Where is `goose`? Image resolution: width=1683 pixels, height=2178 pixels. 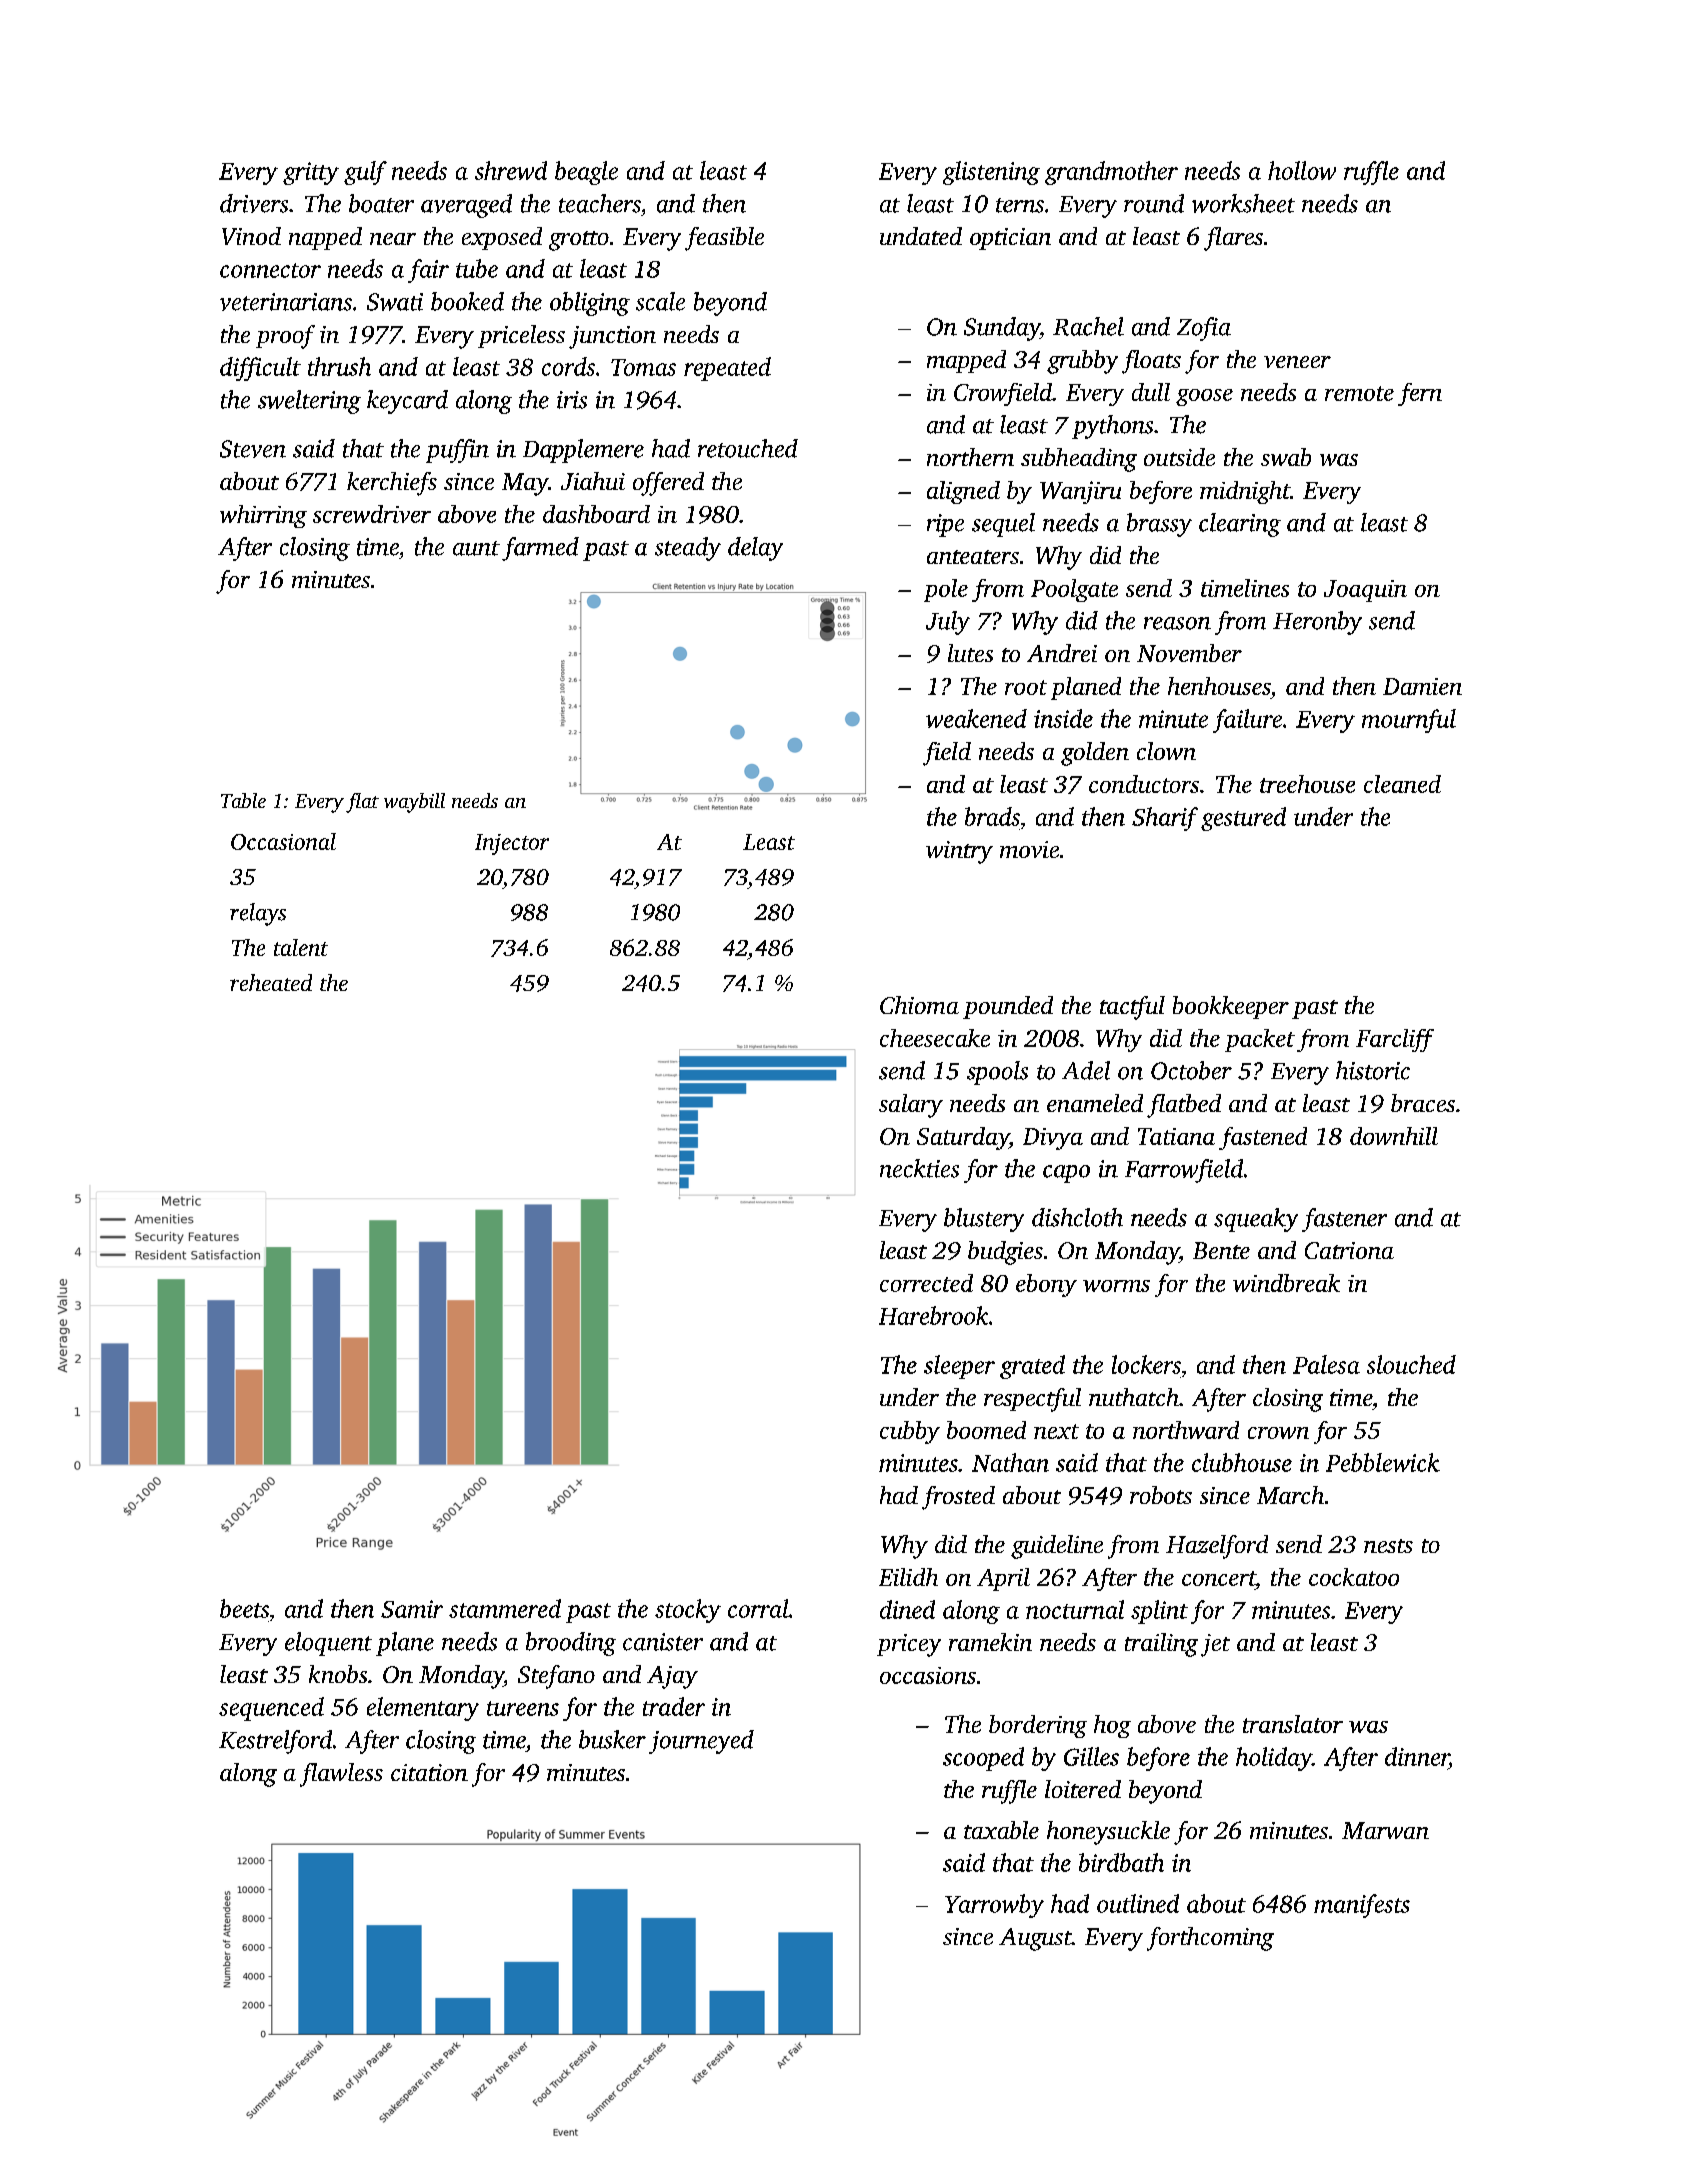 goose is located at coordinates (1204, 397).
